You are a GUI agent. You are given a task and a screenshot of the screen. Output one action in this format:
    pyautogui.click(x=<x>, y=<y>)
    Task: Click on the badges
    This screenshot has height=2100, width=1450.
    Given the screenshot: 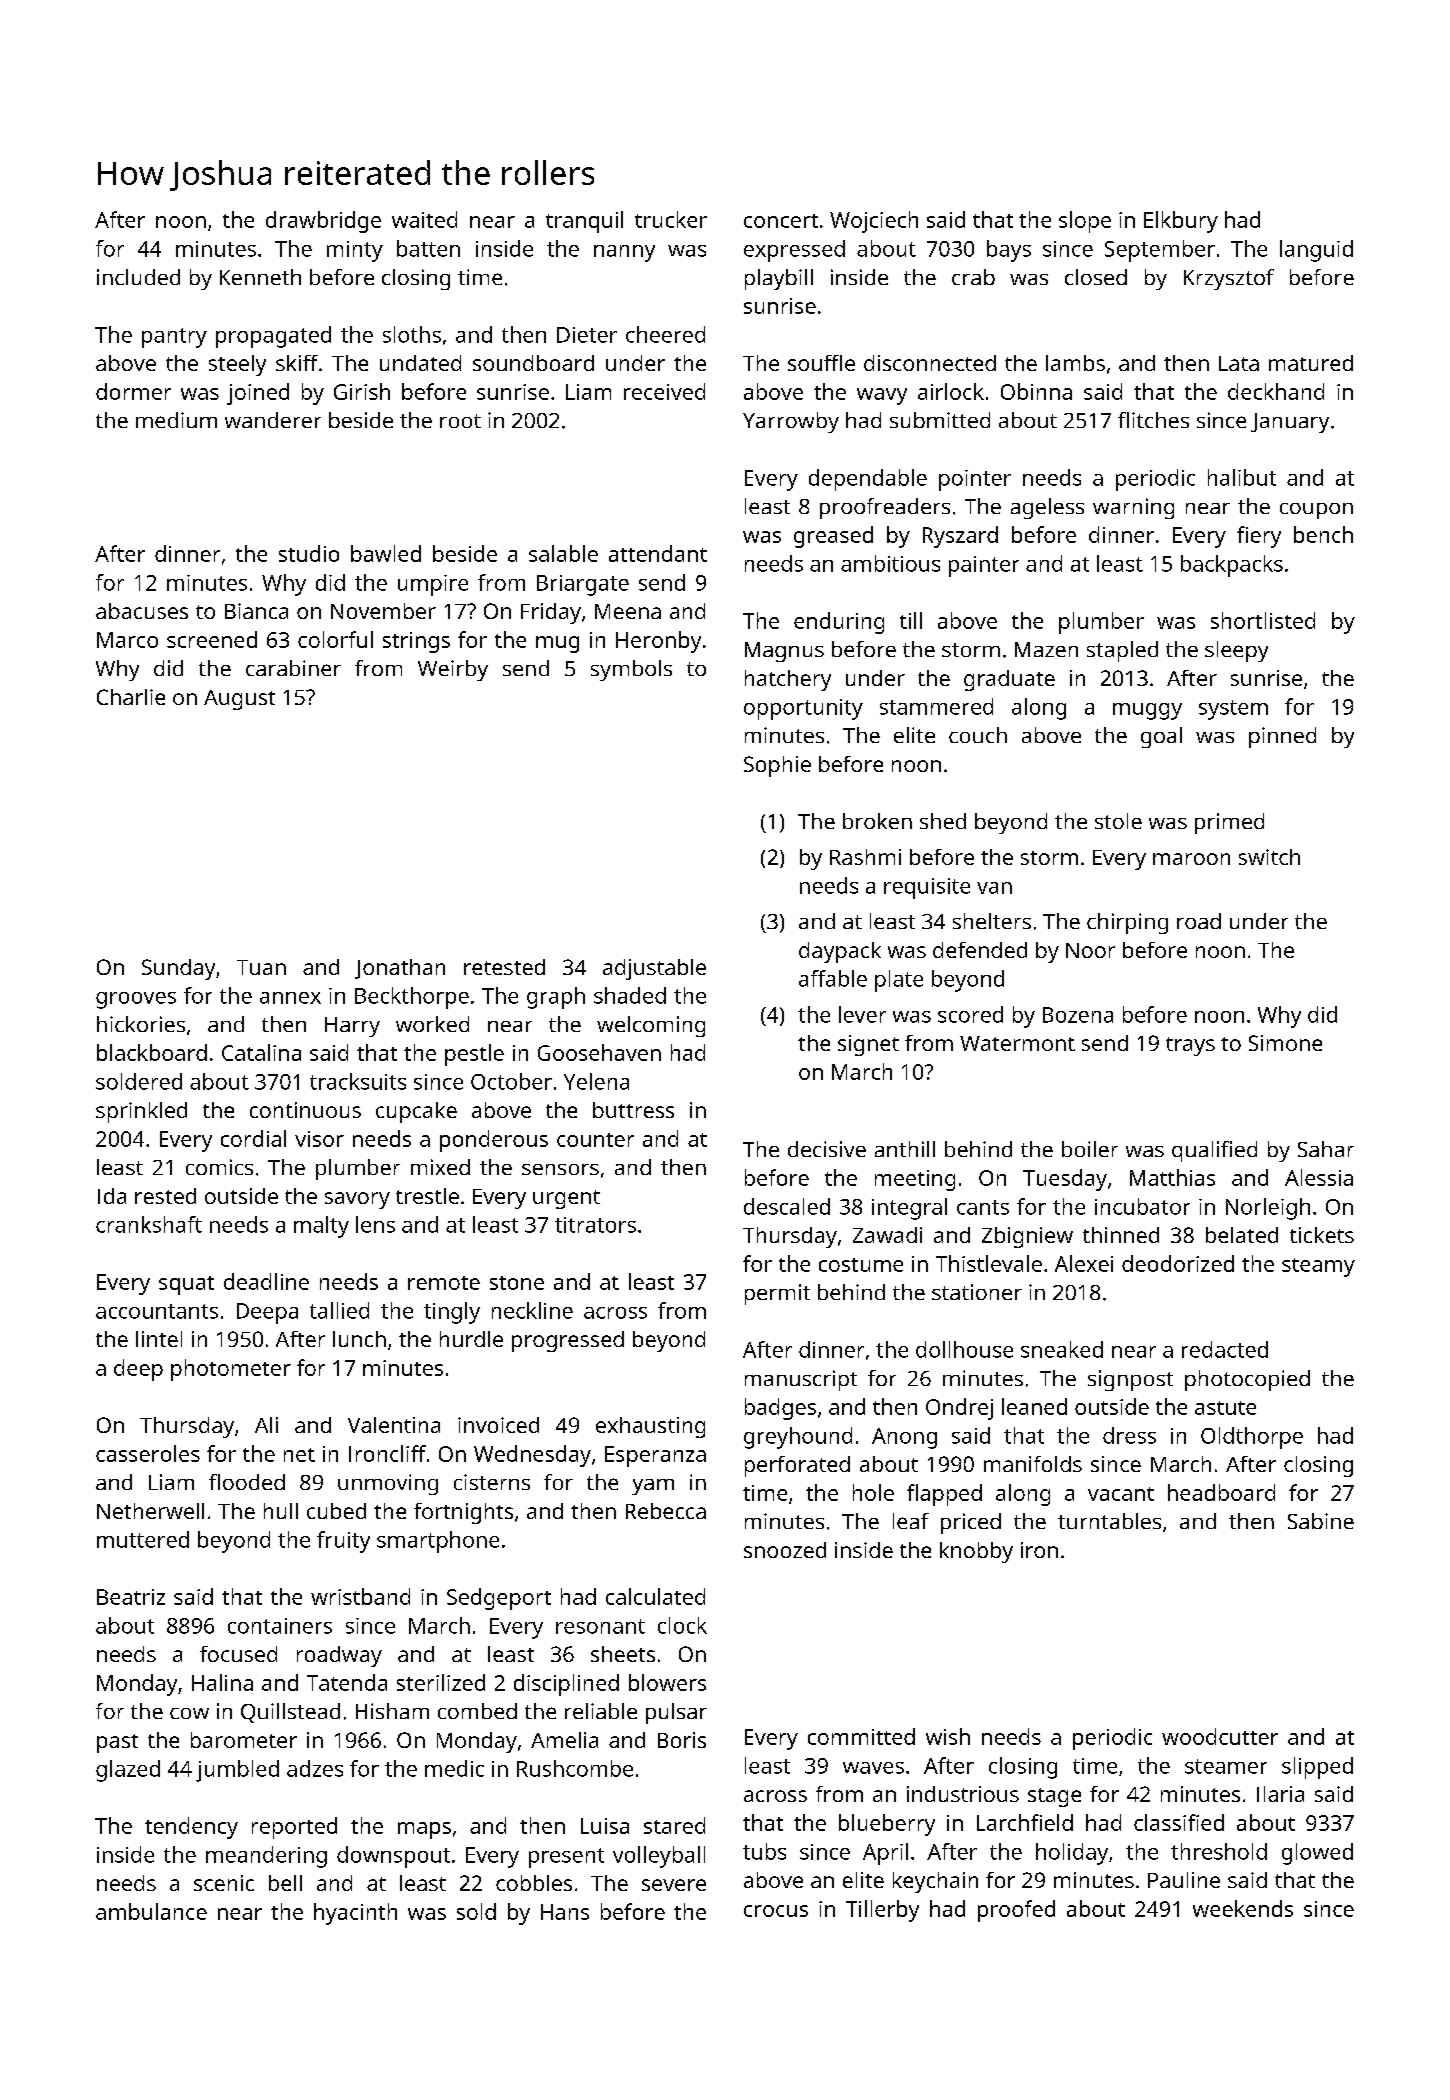 What is the action you would take?
    pyautogui.click(x=780, y=1409)
